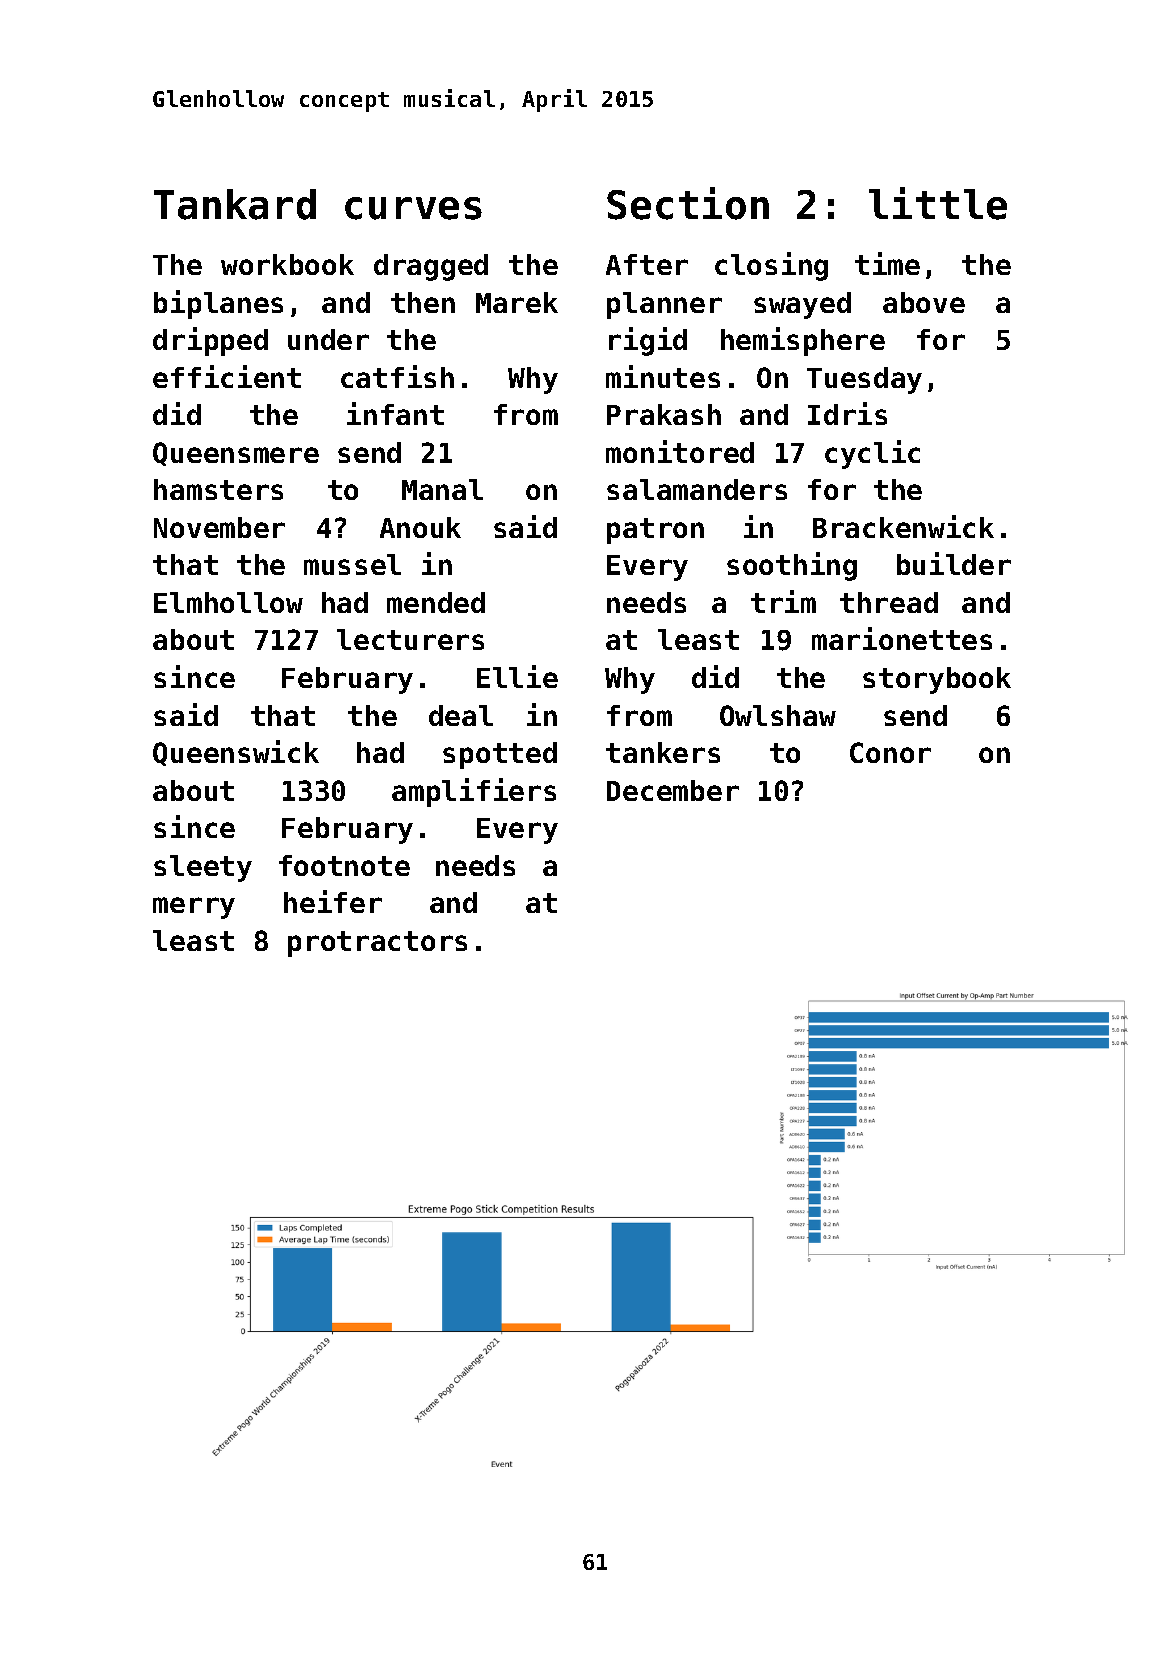 The height and width of the document is (1654, 1165). Describe the element at coordinates (872, 454) in the document. I see `cyclic` at that location.
